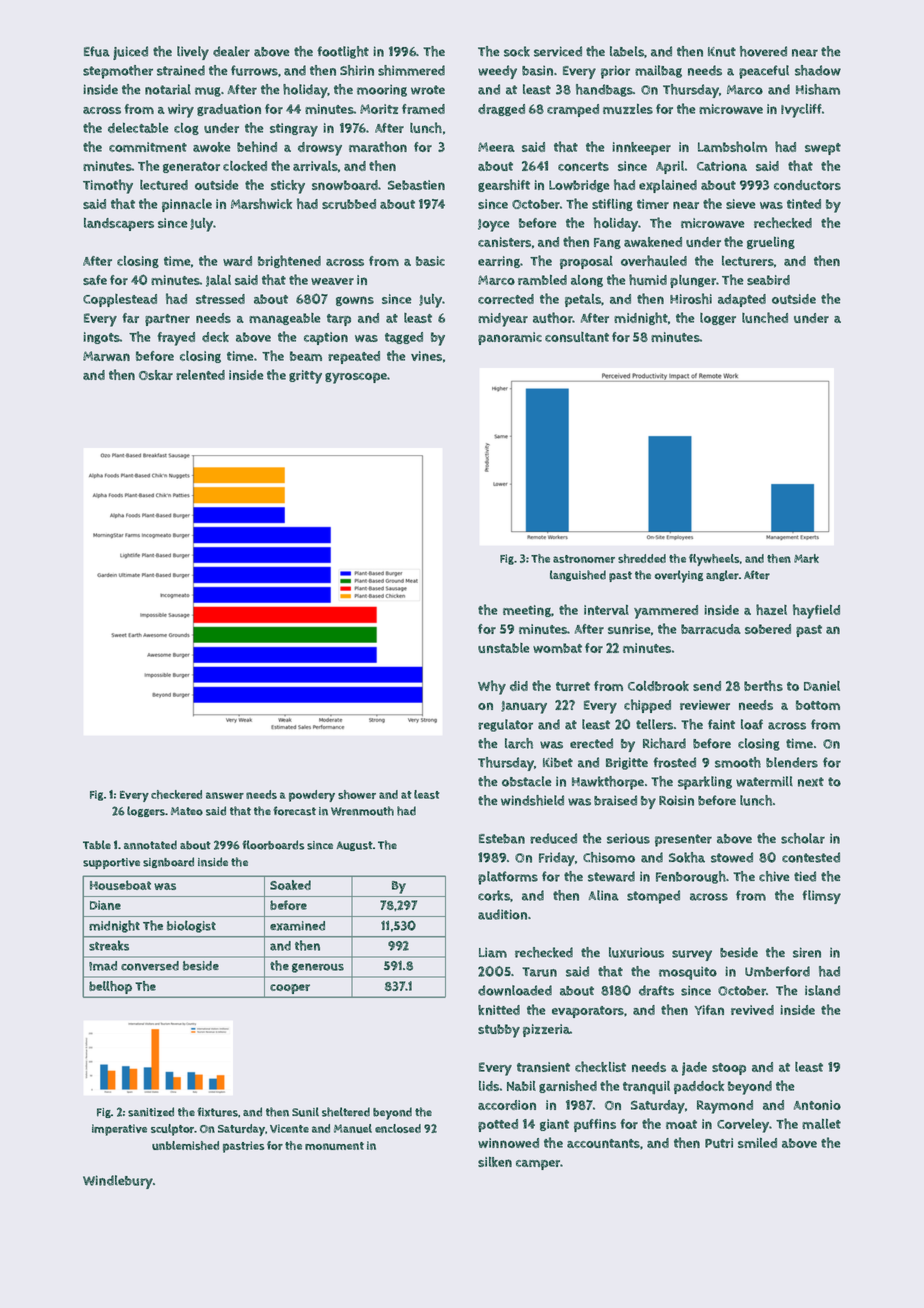 The image size is (924, 1308). What do you see at coordinates (191, 926) in the screenshot?
I see `biologist` at bounding box center [191, 926].
